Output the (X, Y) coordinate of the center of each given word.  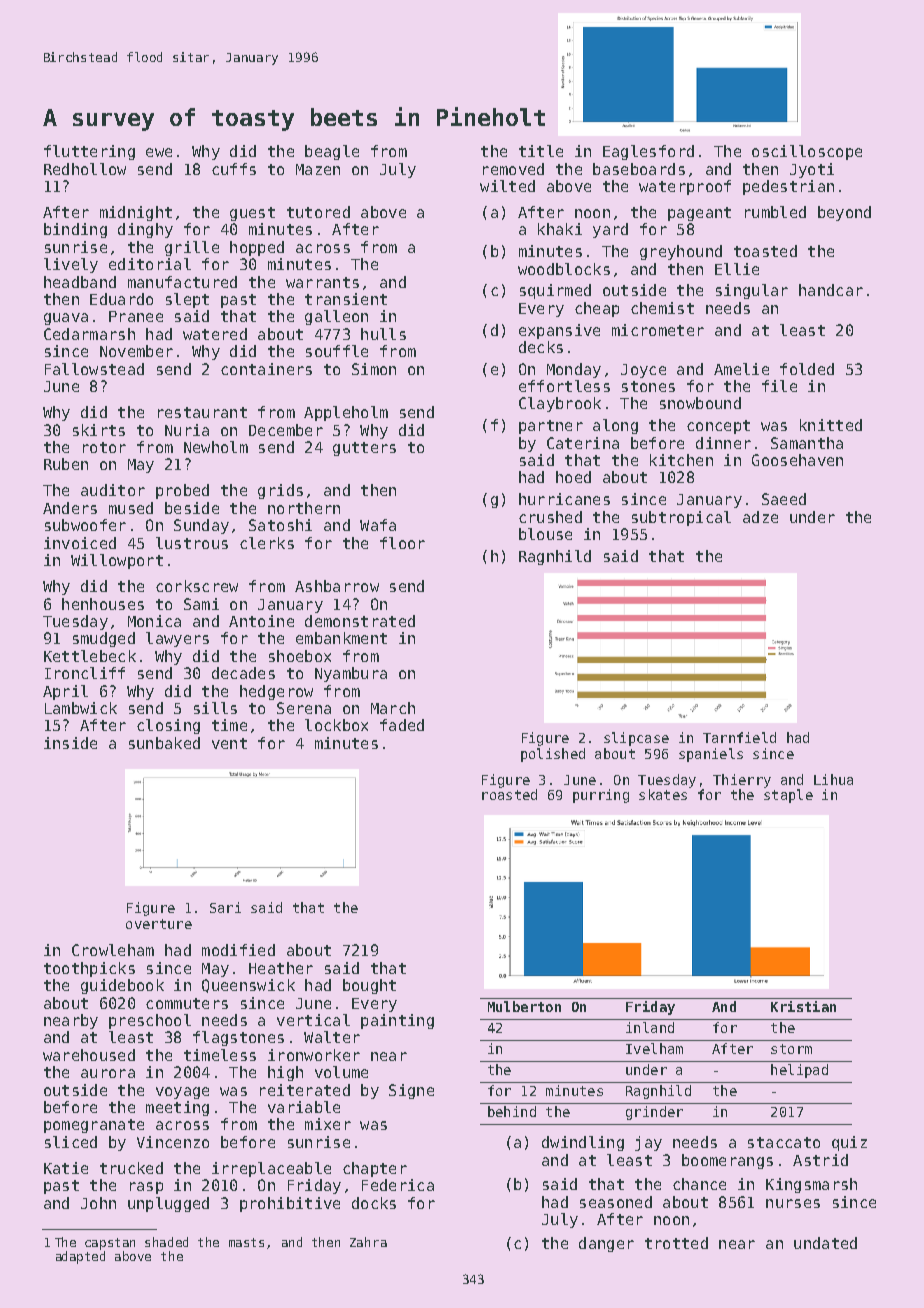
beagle (332, 152)
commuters (187, 1003)
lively (71, 265)
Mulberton (524, 1006)
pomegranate (94, 1126)
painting (397, 1021)
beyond (844, 213)
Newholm (216, 447)
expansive (559, 331)
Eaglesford (648, 152)
